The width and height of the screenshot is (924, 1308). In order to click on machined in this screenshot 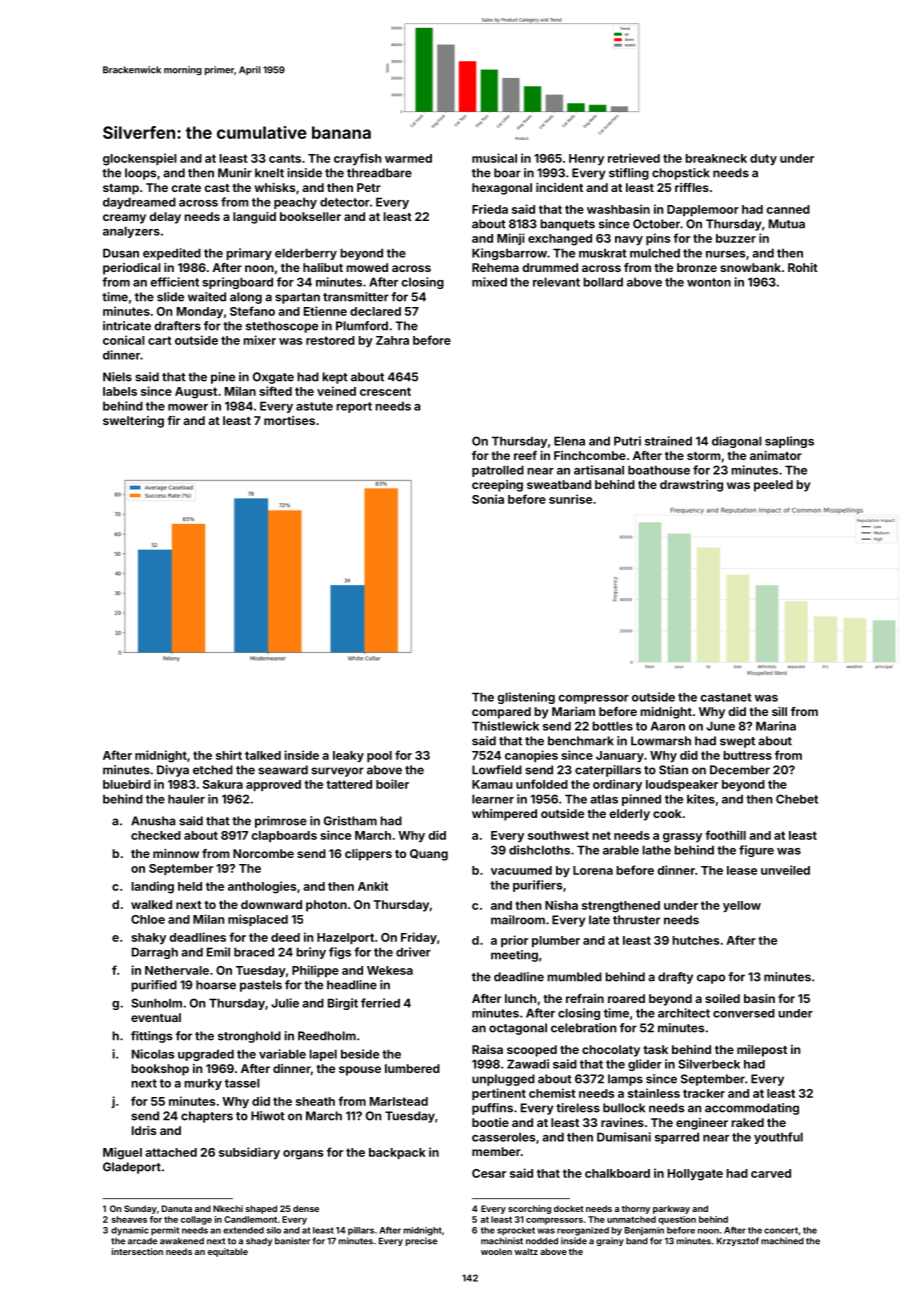, I will do `click(782, 1241)`.
